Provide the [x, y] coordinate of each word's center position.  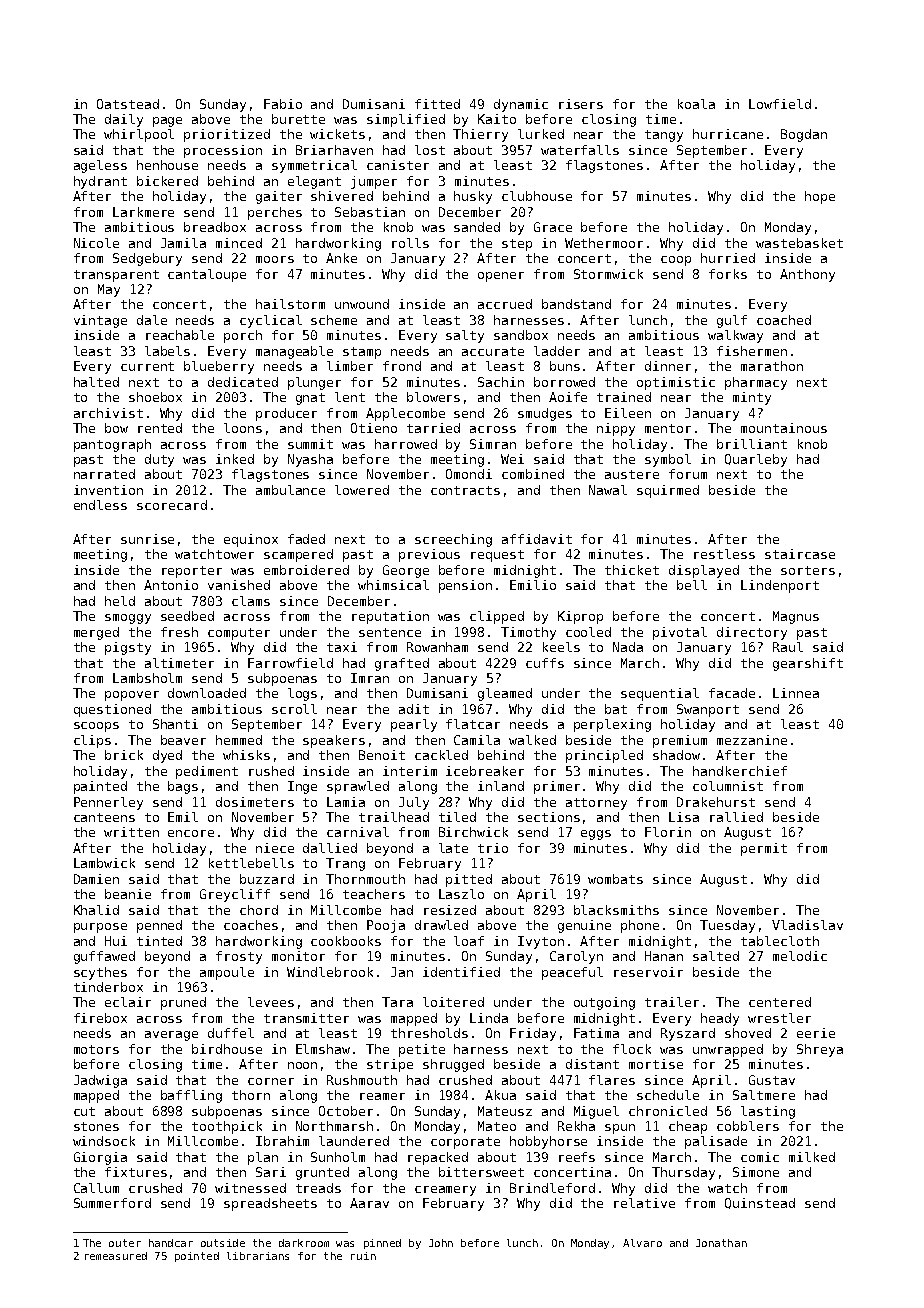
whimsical [393, 585]
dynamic [521, 105]
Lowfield [780, 104]
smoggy [128, 619]
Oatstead [128, 104]
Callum [96, 1188]
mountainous [784, 428]
